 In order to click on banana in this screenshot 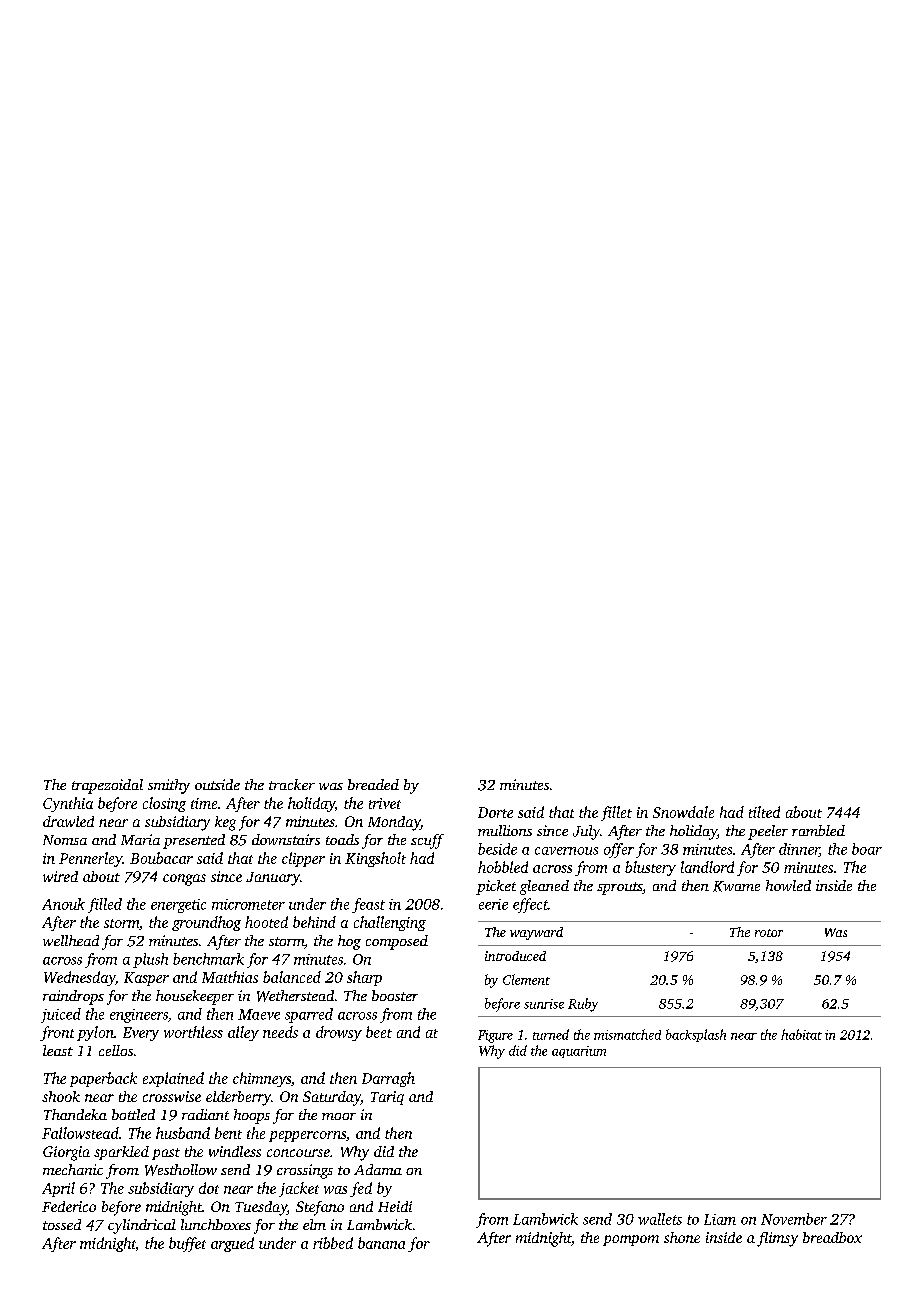, I will do `click(381, 1243)`.
